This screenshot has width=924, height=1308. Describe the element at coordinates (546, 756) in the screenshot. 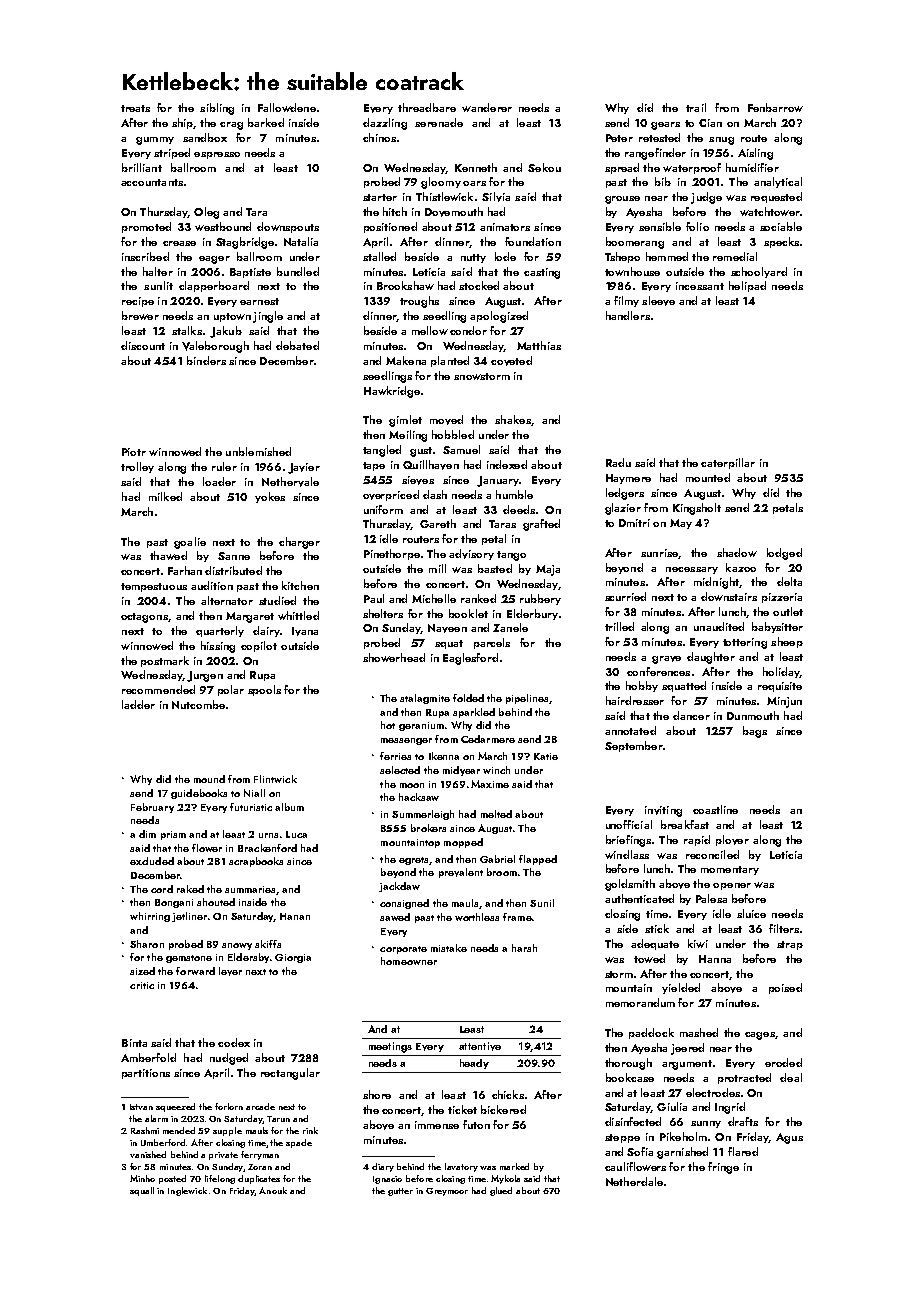

I see `Katie` at that location.
